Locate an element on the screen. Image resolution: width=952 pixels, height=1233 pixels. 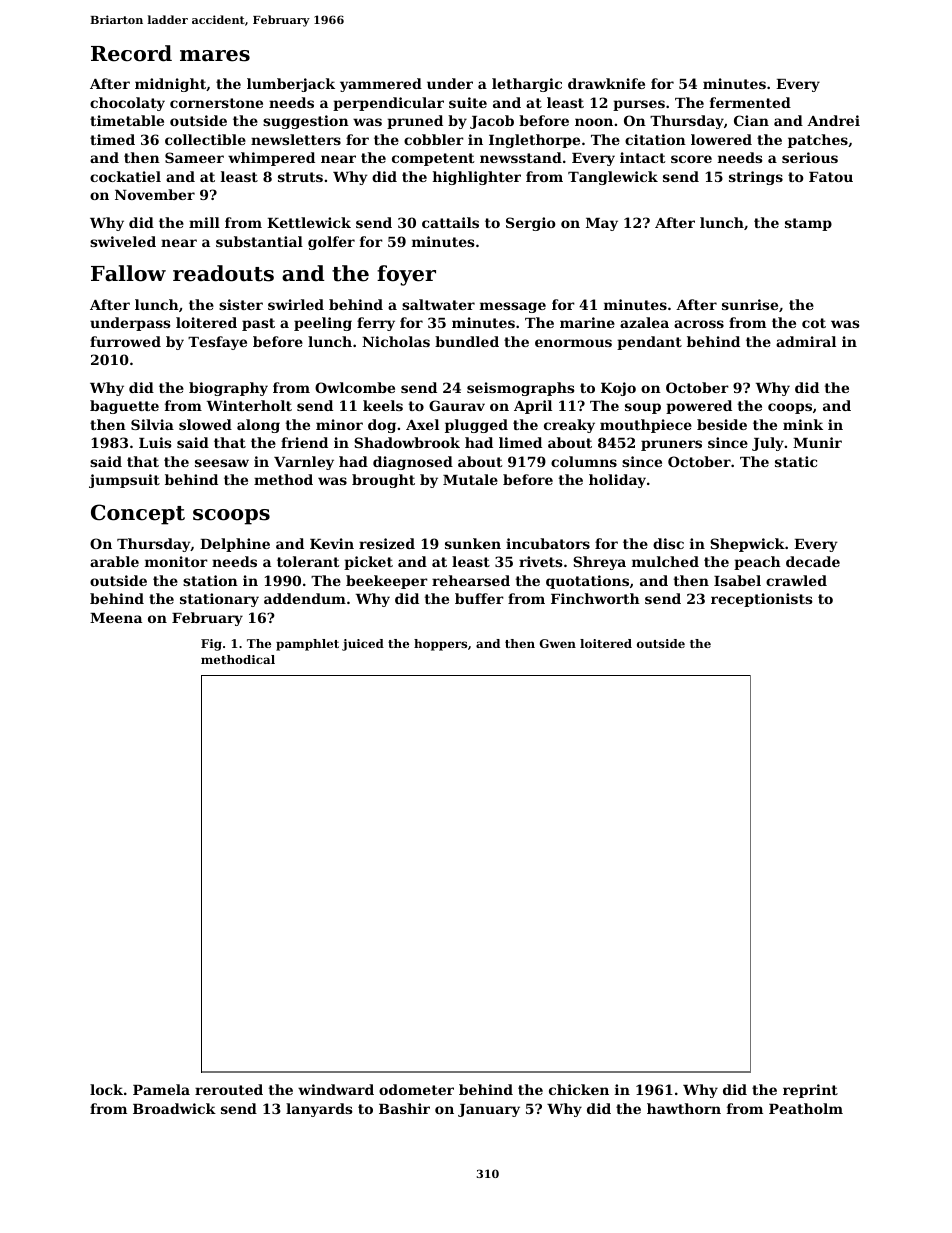
Sergio is located at coordinates (531, 224).
